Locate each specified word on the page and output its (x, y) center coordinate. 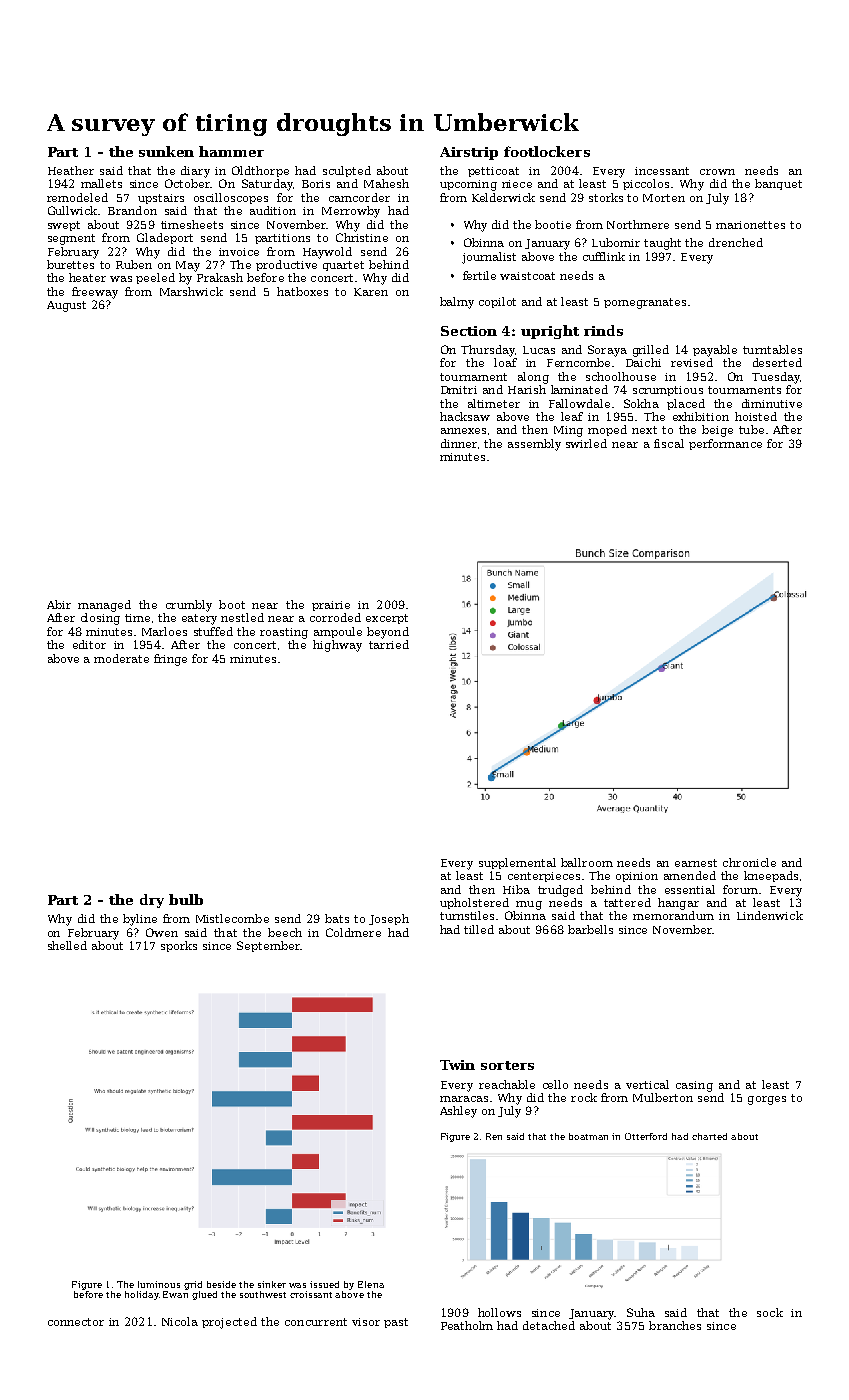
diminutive (772, 403)
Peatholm (467, 1325)
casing (694, 1086)
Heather (71, 170)
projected (229, 1323)
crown (717, 172)
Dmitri (459, 390)
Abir (59, 604)
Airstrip (469, 153)
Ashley (458, 1112)
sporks (179, 946)
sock (770, 1312)
